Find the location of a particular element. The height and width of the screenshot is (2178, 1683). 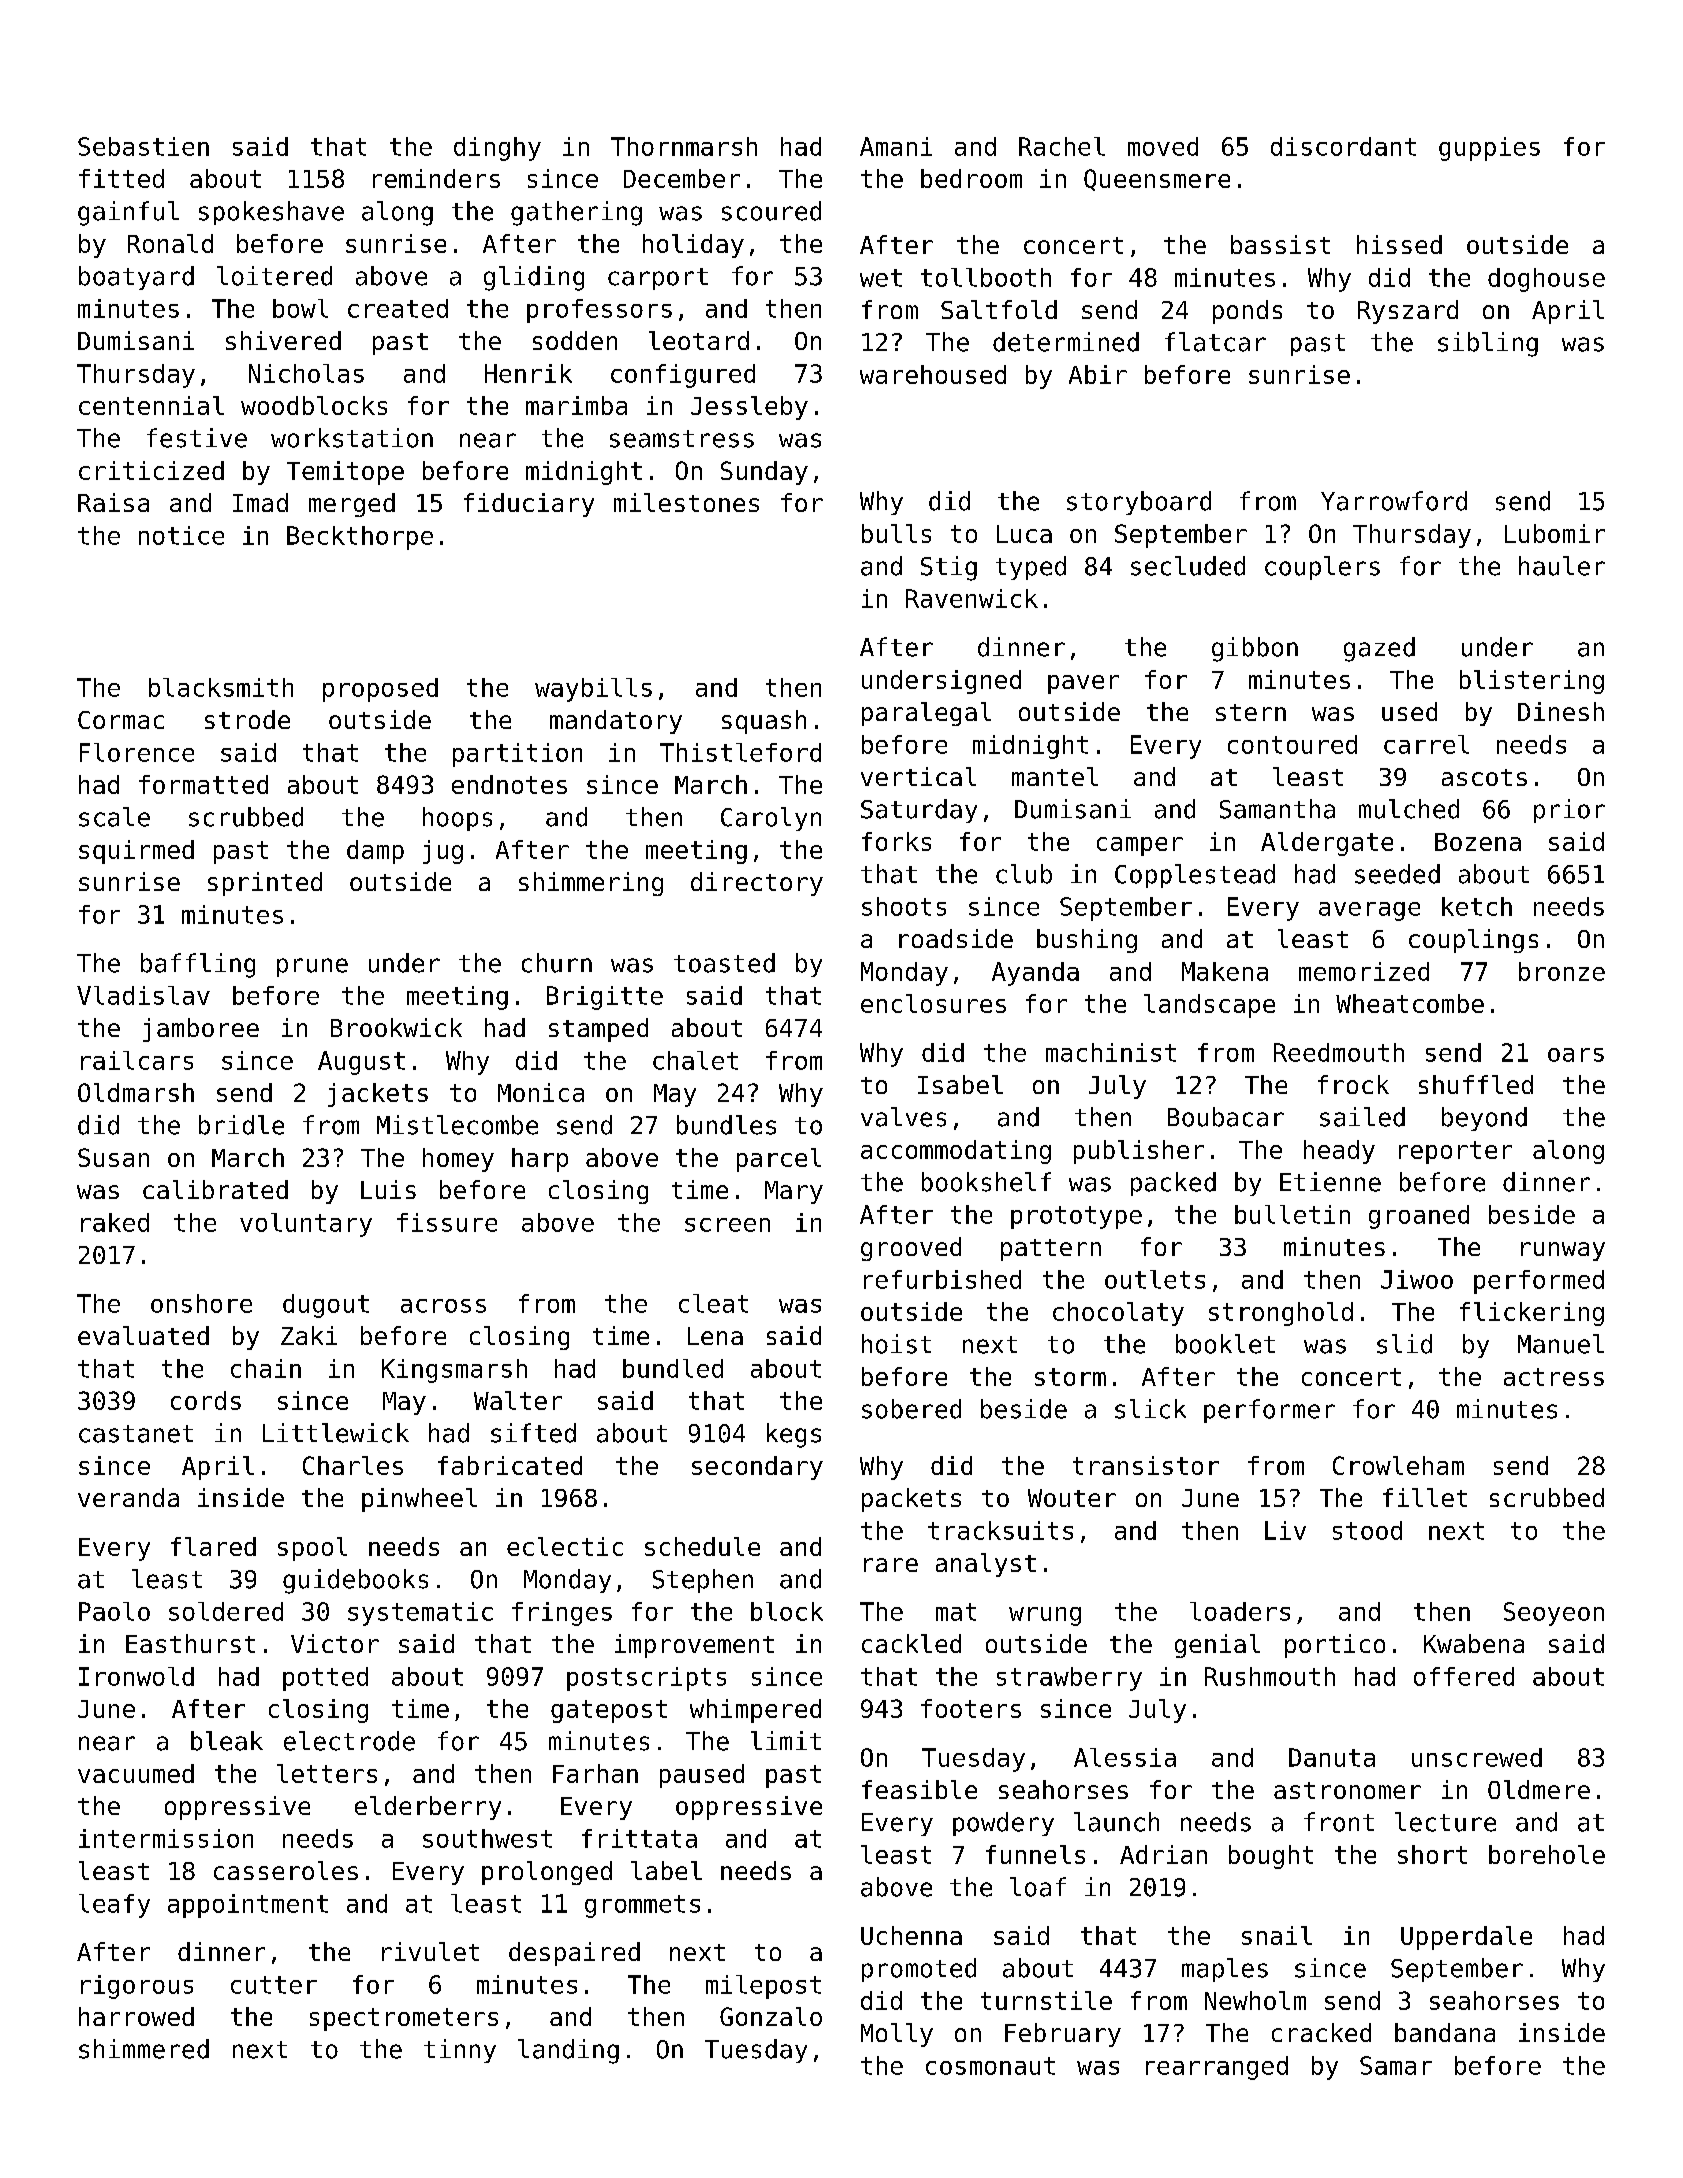

onshore is located at coordinates (201, 1303).
